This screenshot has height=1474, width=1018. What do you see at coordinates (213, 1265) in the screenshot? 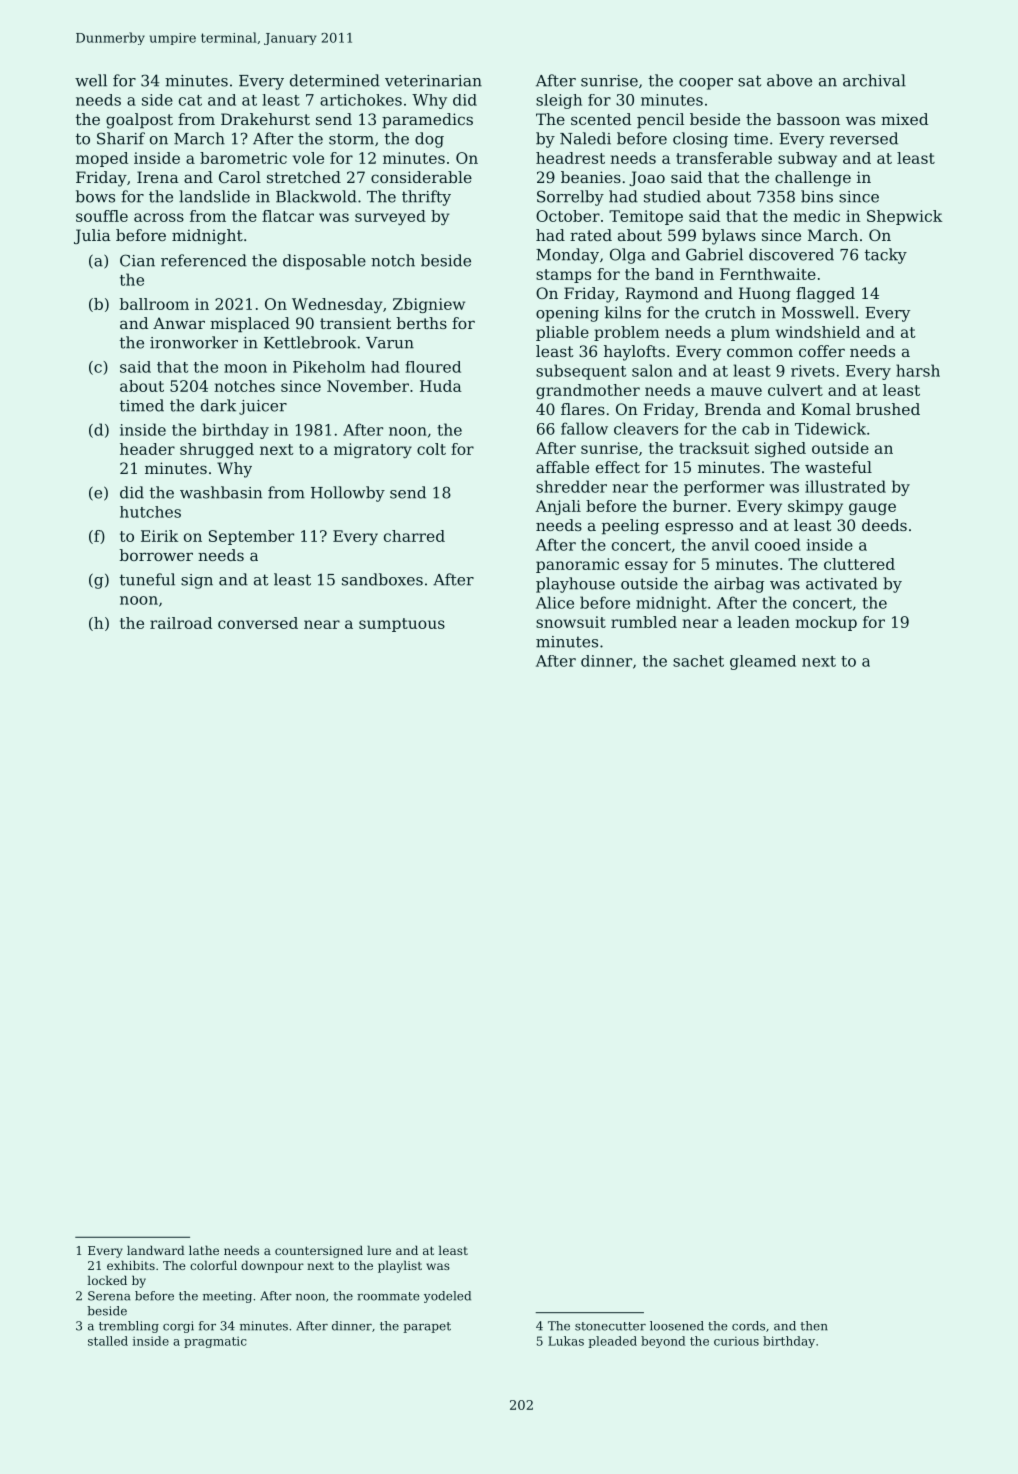
I see `colorful` at bounding box center [213, 1265].
